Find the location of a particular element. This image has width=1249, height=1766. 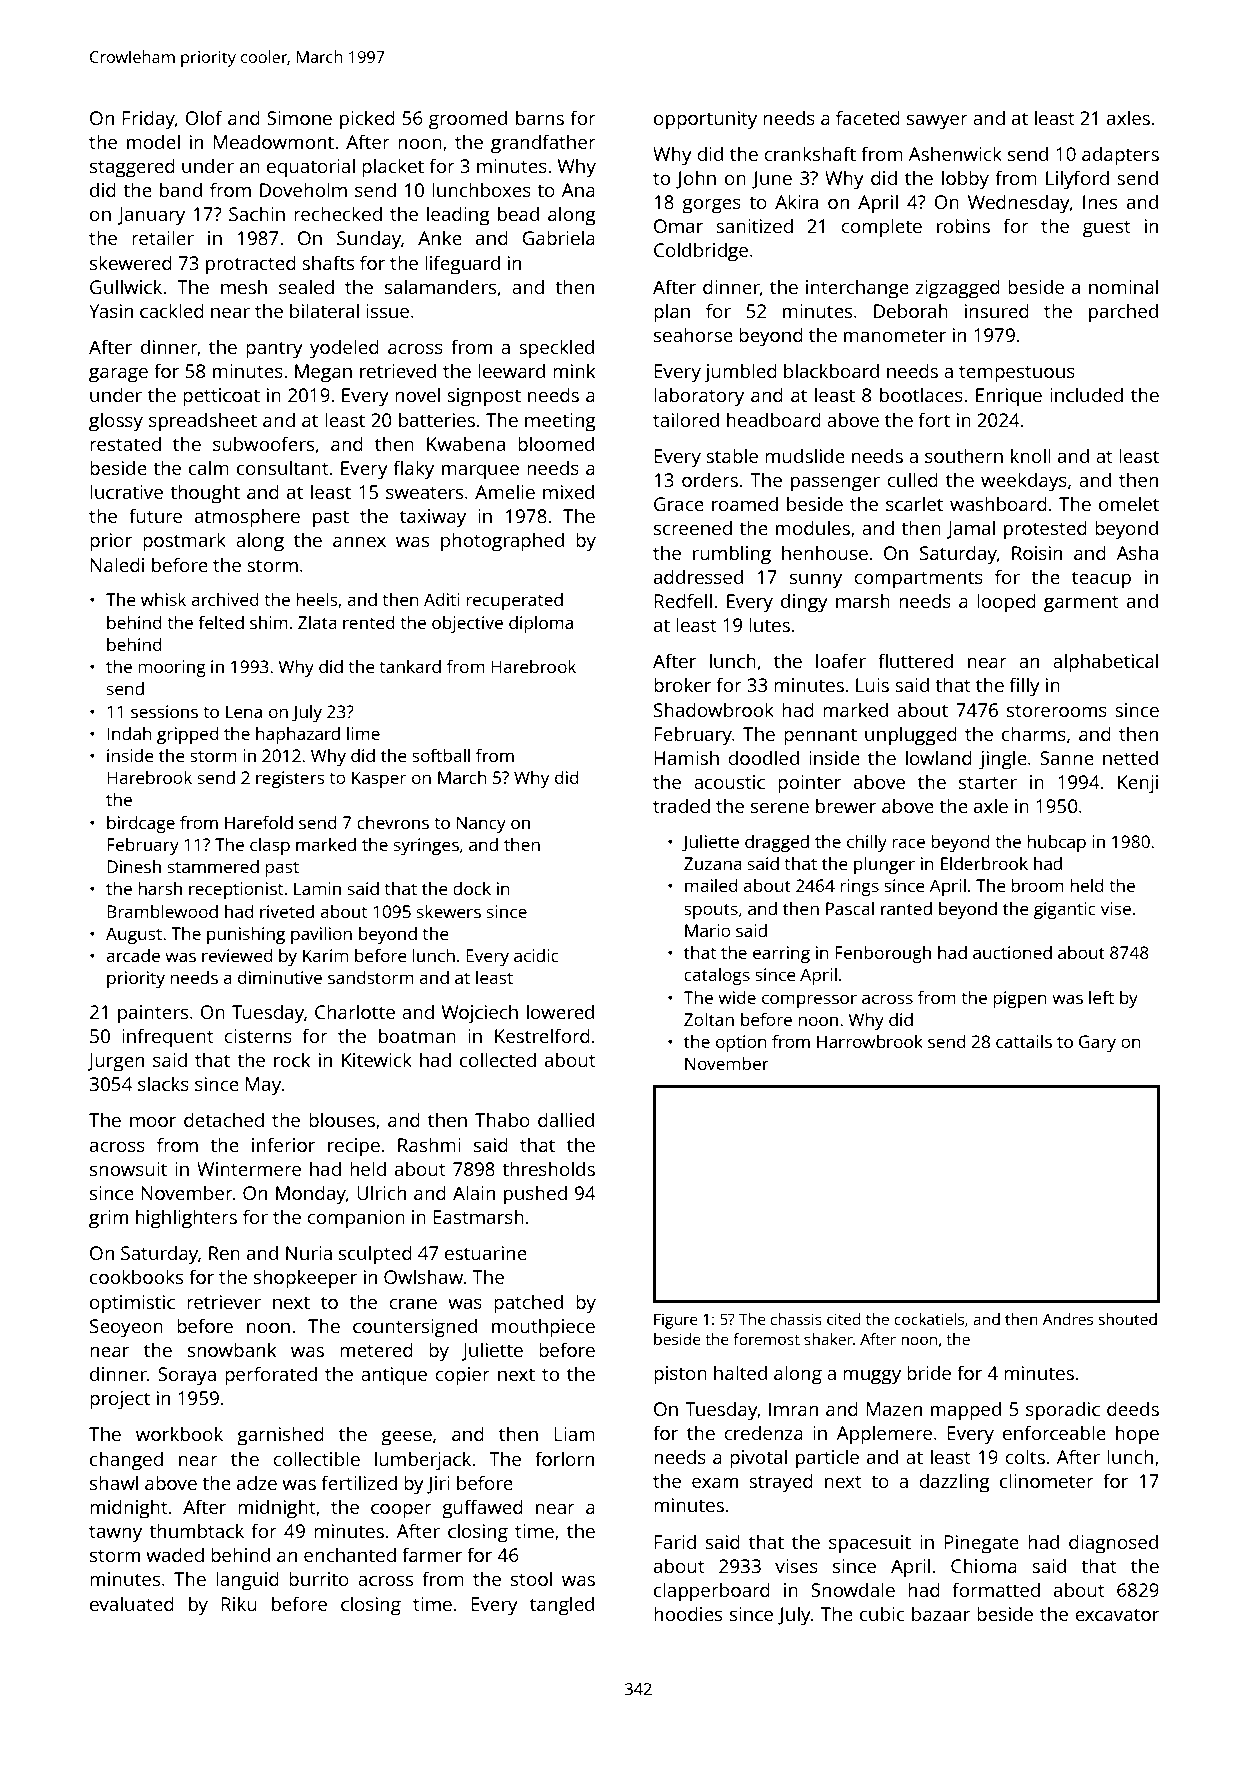

Harrowbrook is located at coordinates (870, 1041).
